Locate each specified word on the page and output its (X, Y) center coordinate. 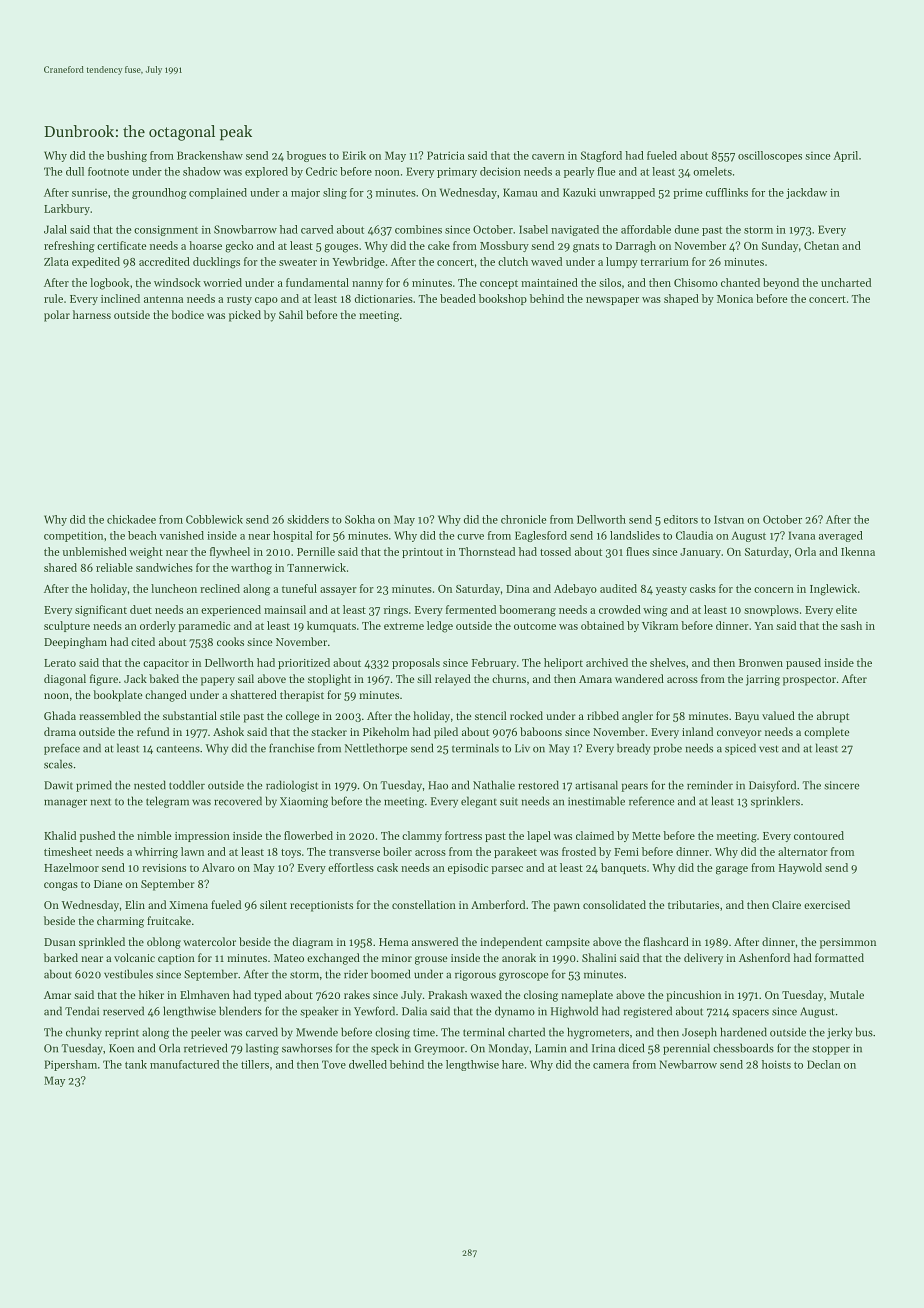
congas (61, 886)
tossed (555, 551)
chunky (84, 1033)
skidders (308, 519)
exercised (827, 904)
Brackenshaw (210, 155)
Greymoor (439, 1049)
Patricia (446, 155)
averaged (841, 536)
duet (141, 609)
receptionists (321, 906)
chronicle (523, 519)
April (845, 156)
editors (681, 519)
